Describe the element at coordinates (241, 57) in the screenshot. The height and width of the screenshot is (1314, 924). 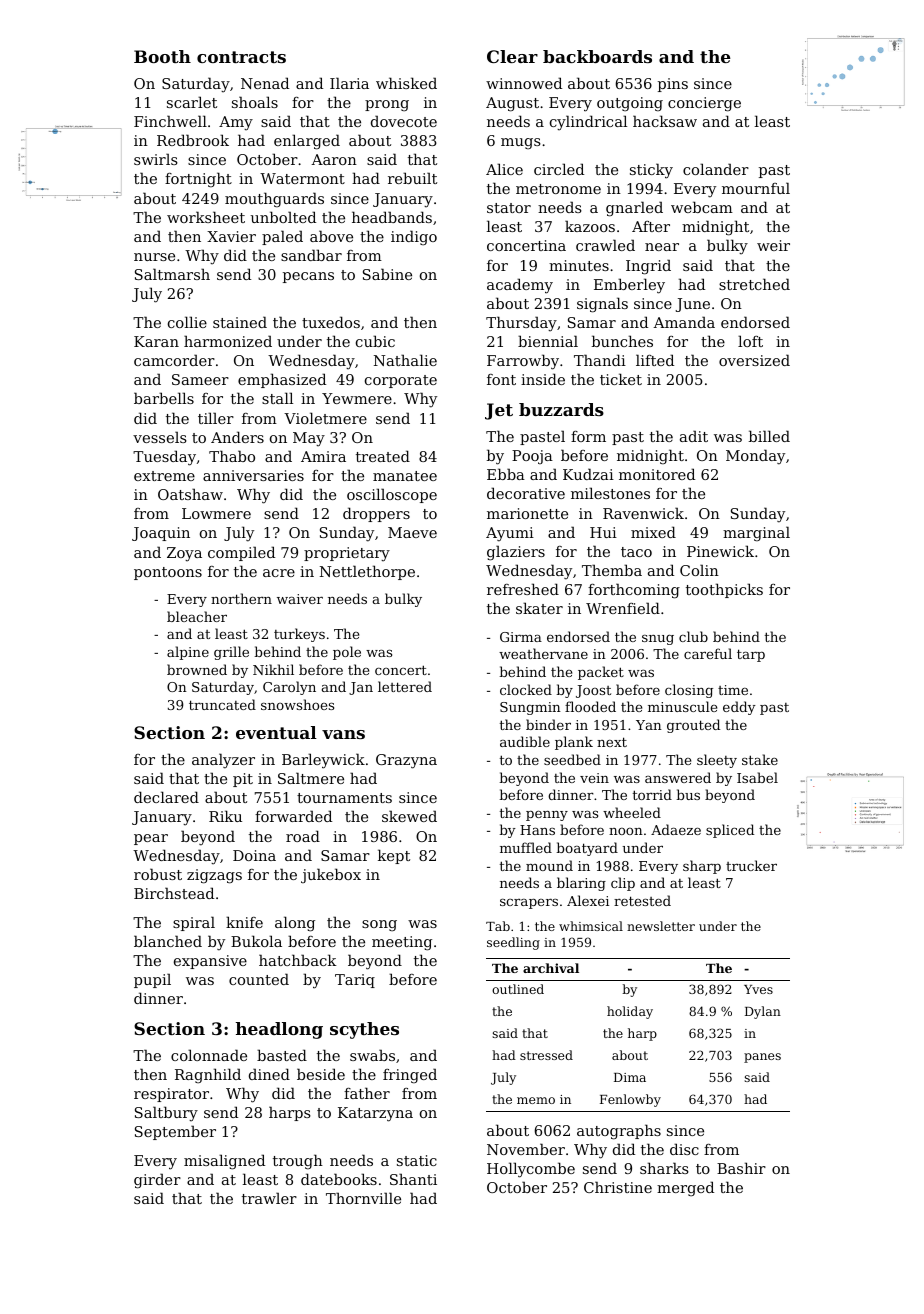
I see `contracts` at that location.
